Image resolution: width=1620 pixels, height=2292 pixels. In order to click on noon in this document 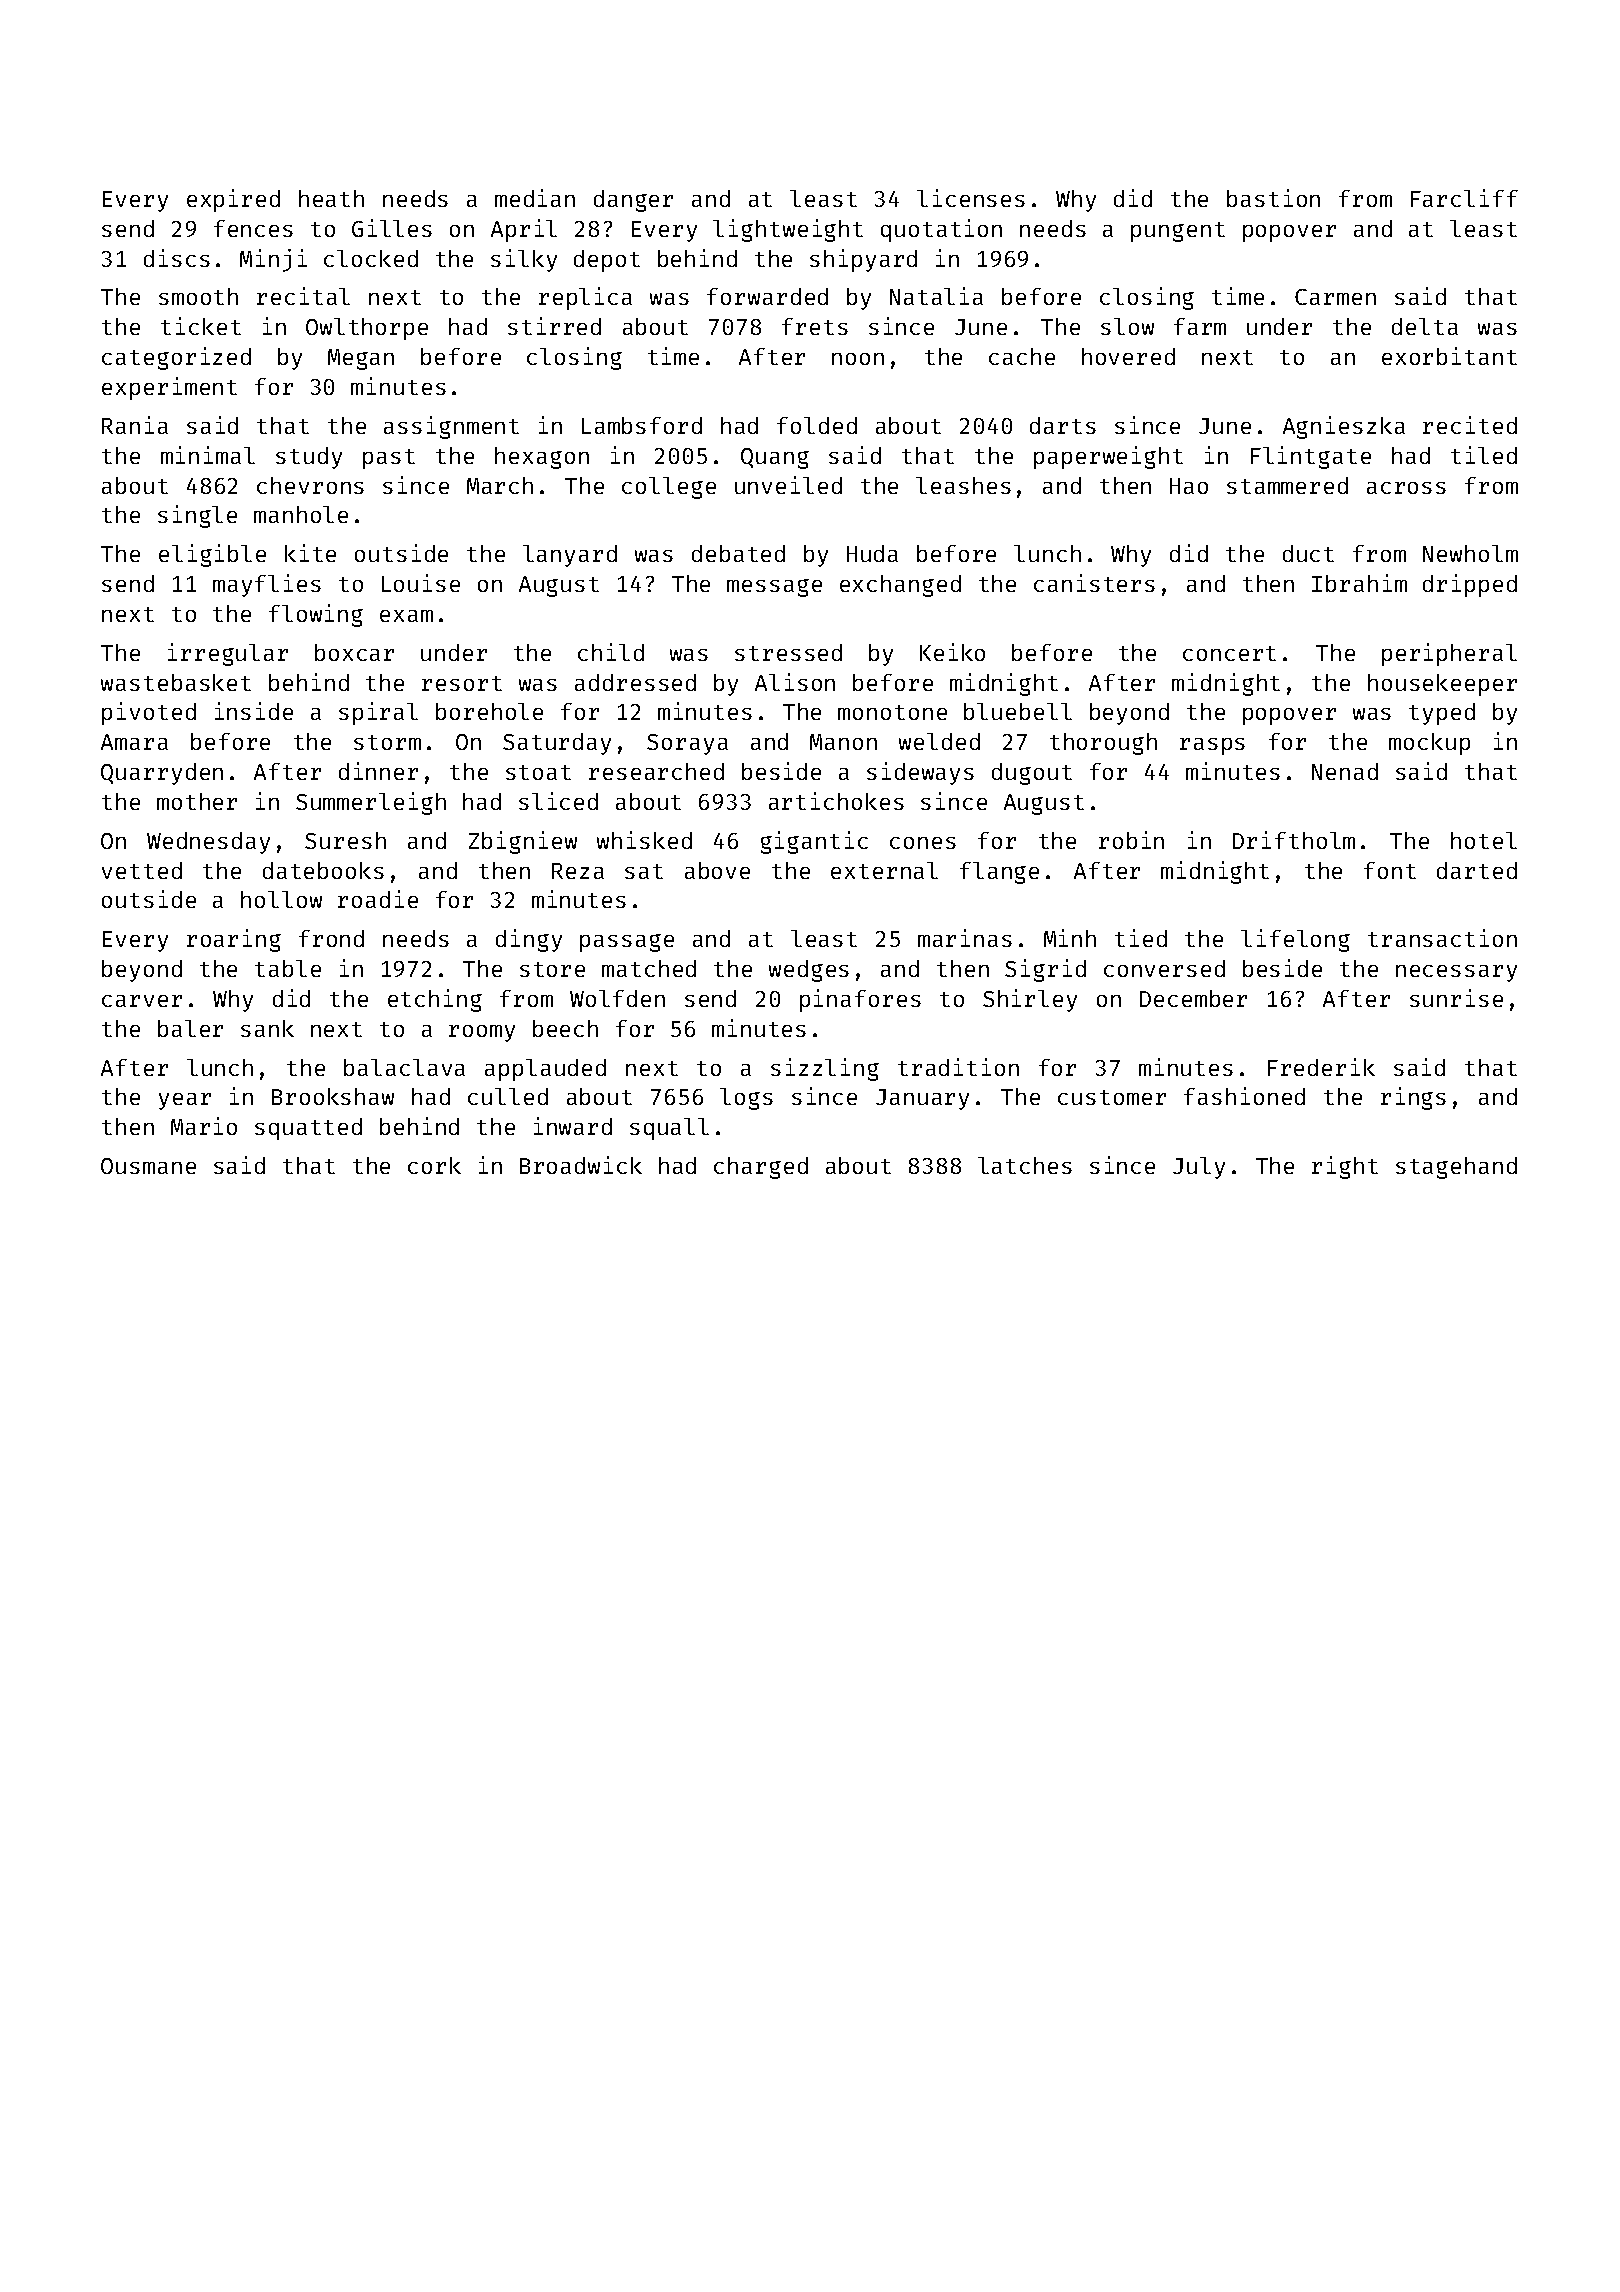, I will do `click(858, 359)`.
